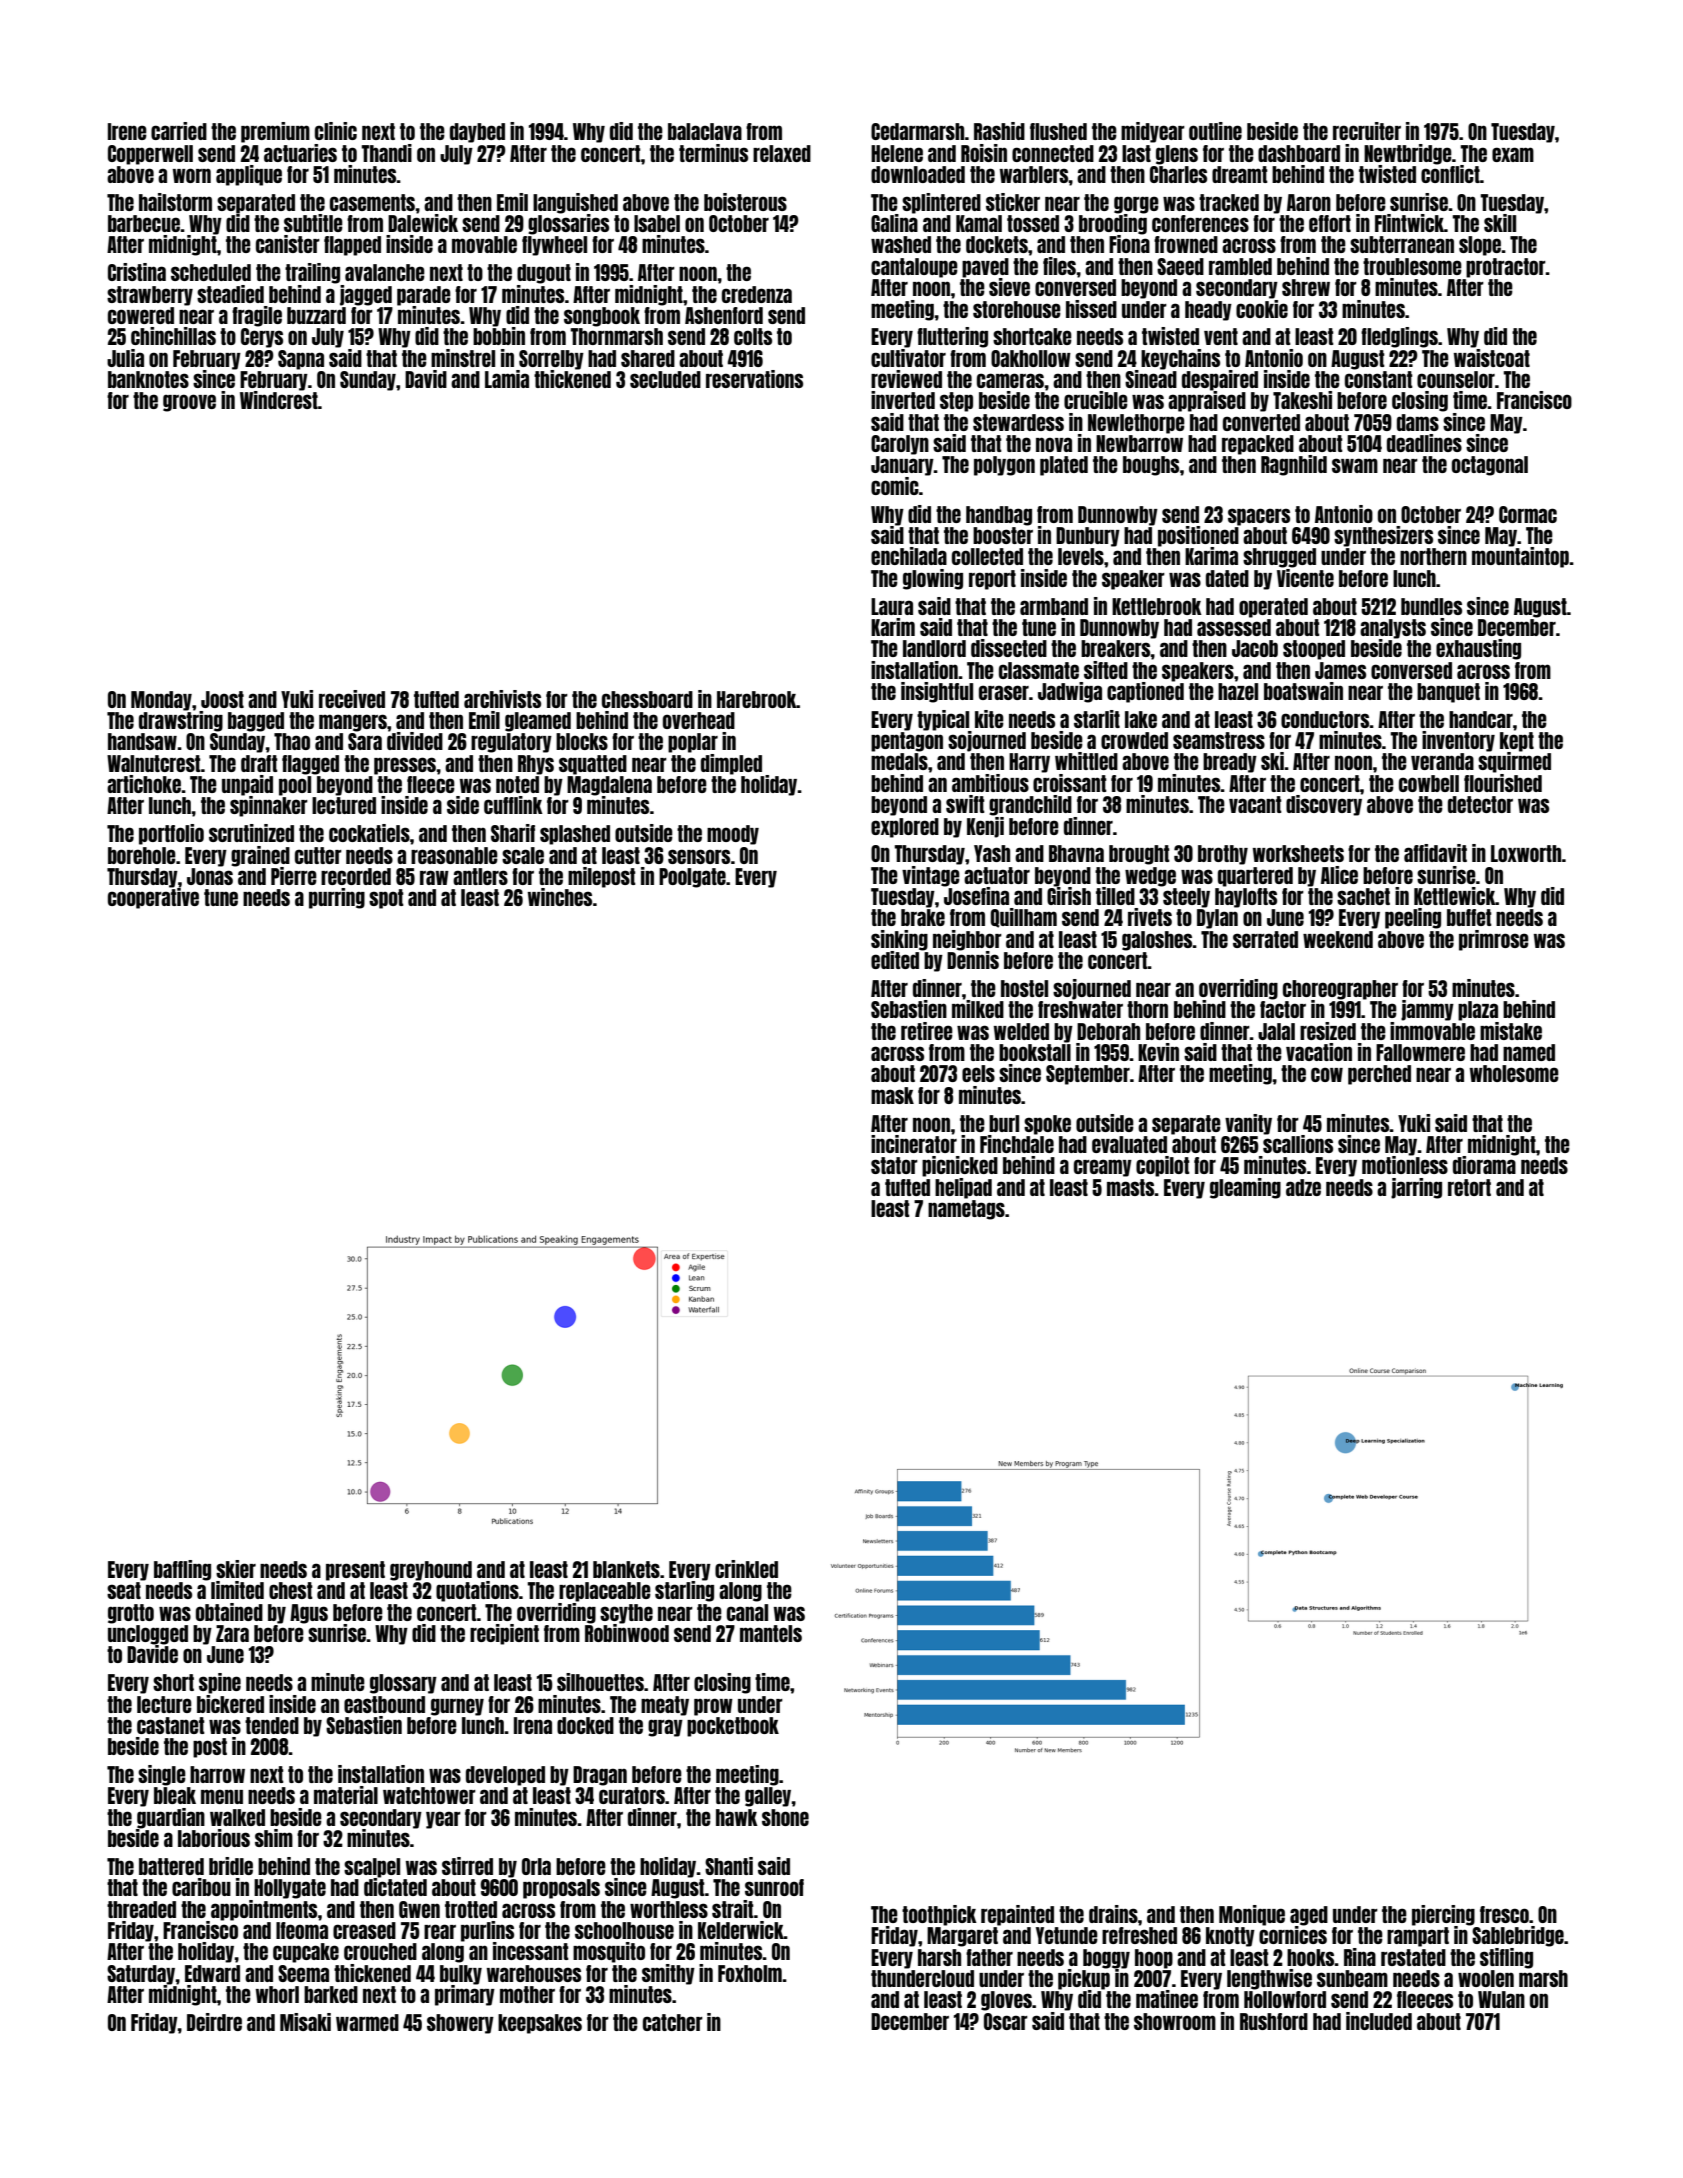  What do you see at coordinates (1490, 466) in the screenshot?
I see `octagonal` at bounding box center [1490, 466].
